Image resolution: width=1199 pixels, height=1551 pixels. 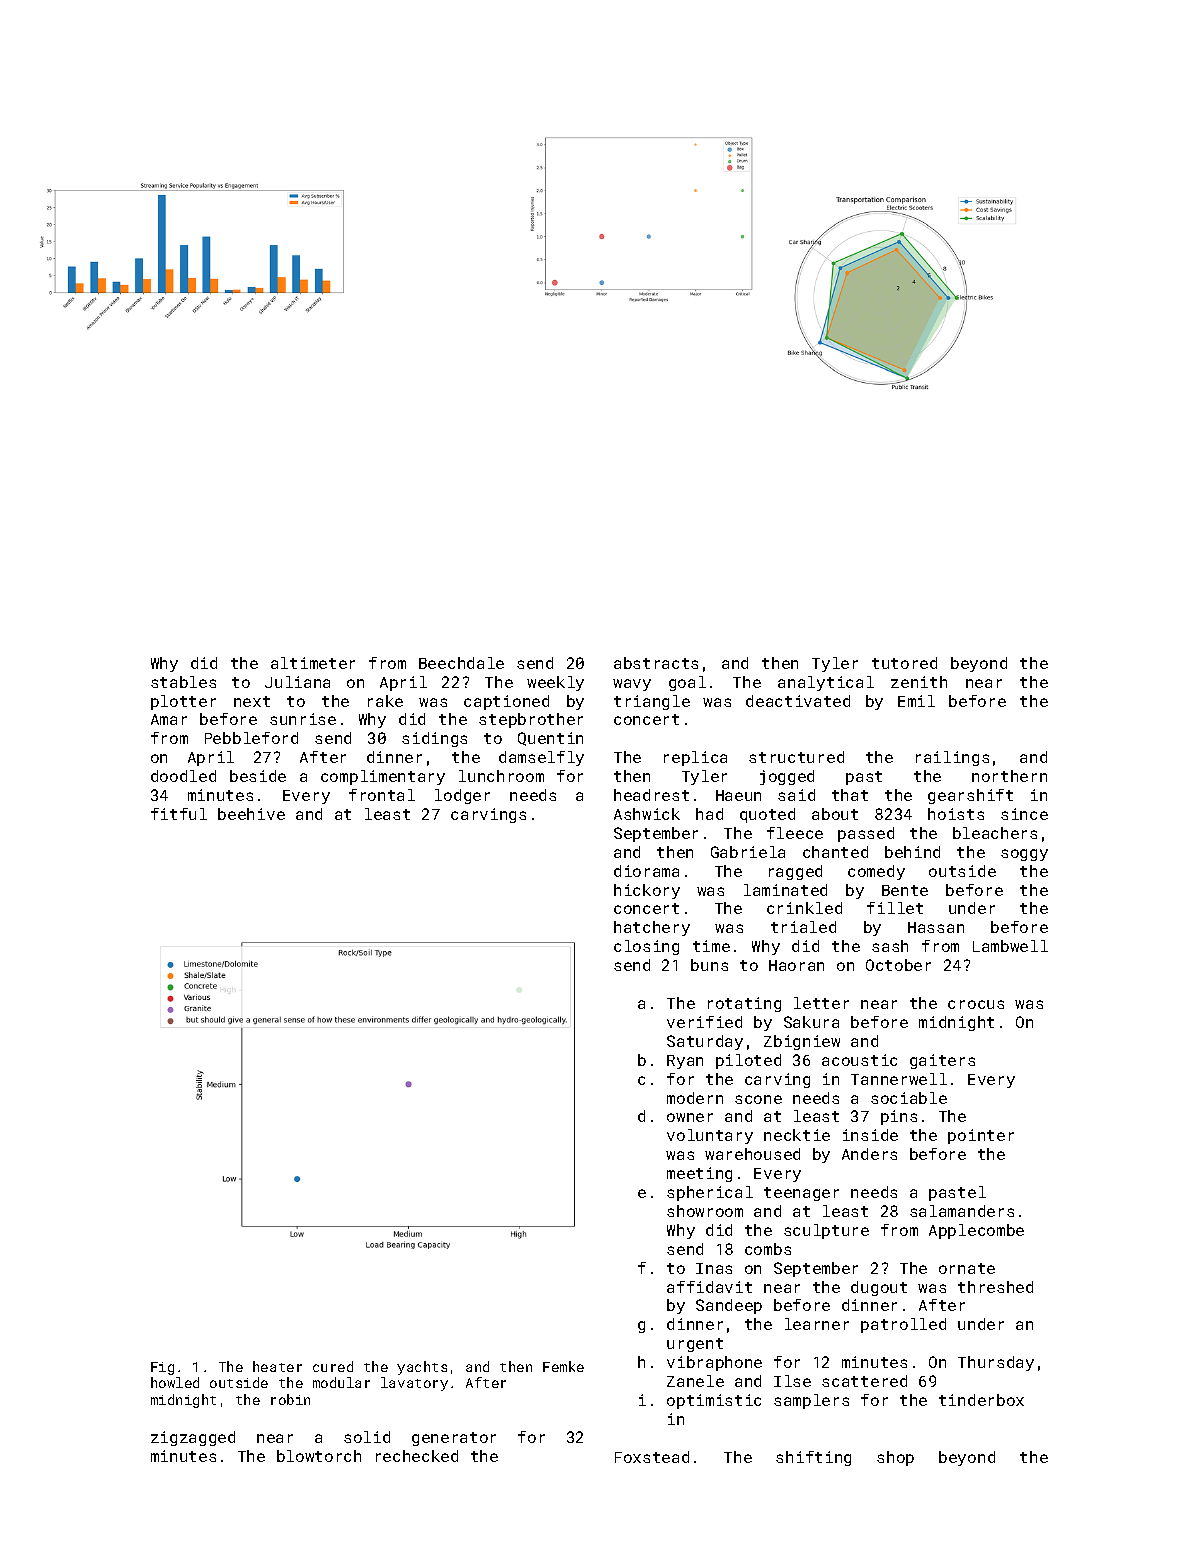 What do you see at coordinates (252, 701) in the screenshot?
I see `next` at bounding box center [252, 701].
